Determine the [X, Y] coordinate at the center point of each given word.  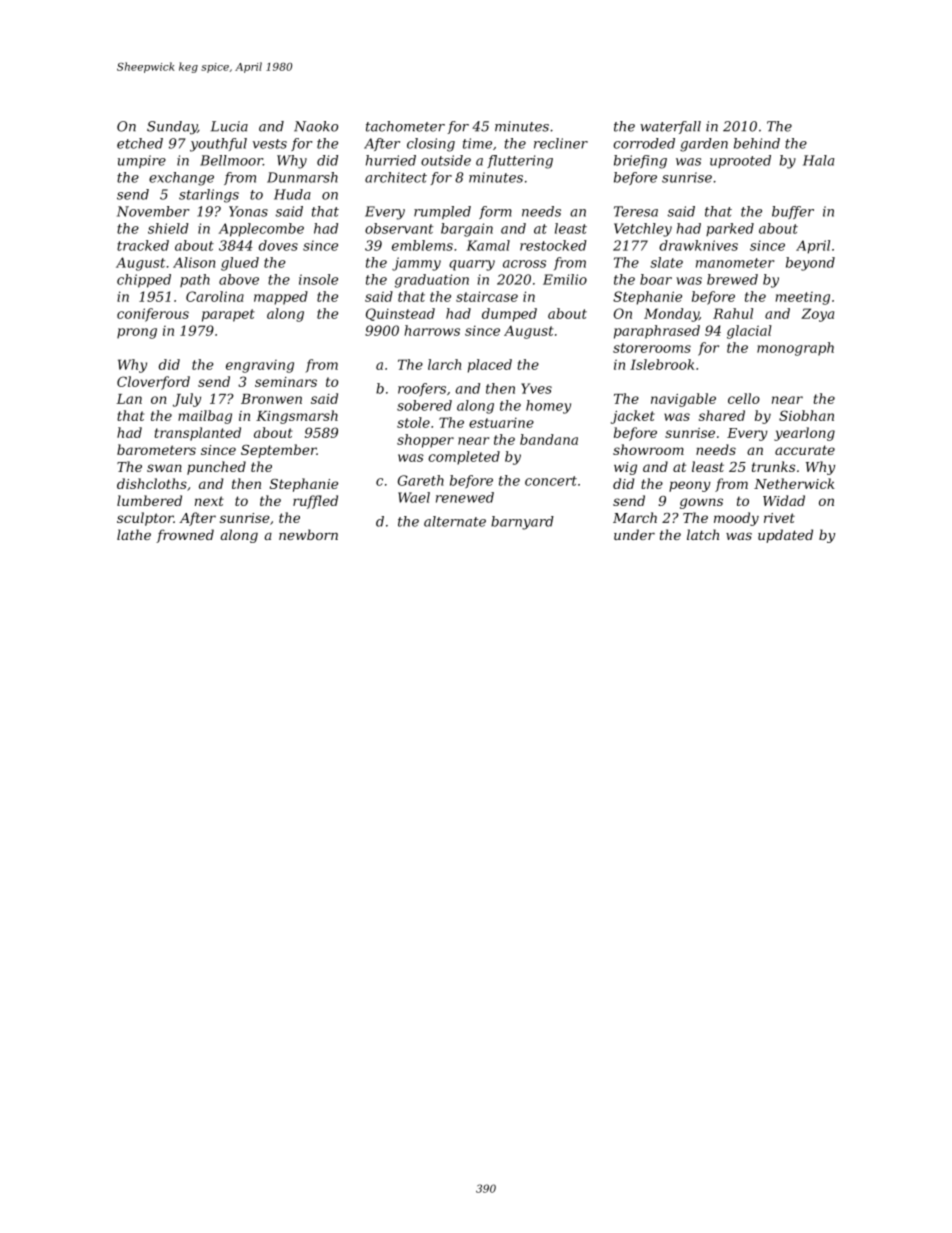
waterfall [670, 127]
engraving [260, 366]
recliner [561, 143]
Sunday [172, 128]
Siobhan [806, 415]
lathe [134, 534]
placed [490, 366]
